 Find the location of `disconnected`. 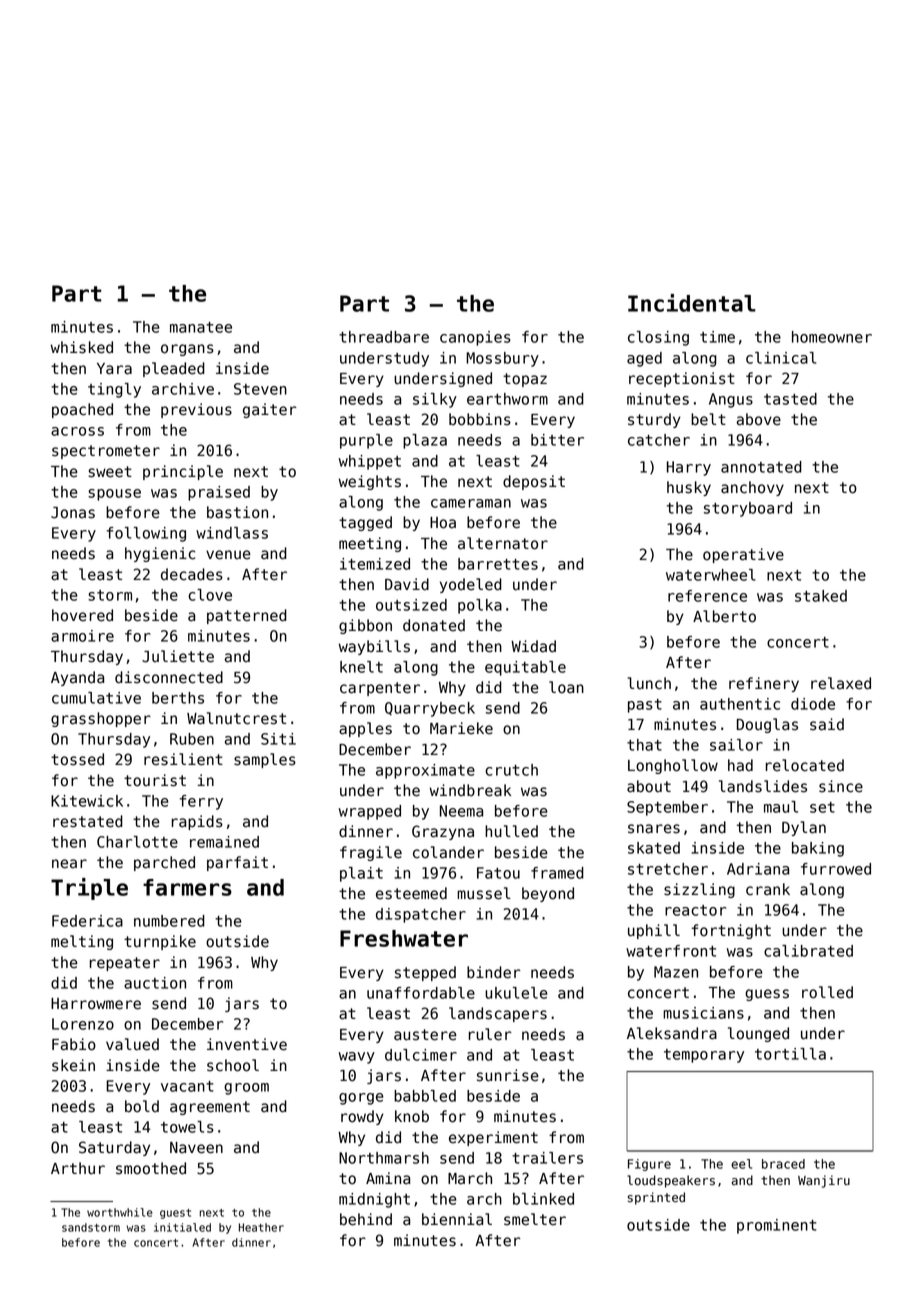

disconnected is located at coordinates (169, 677).
